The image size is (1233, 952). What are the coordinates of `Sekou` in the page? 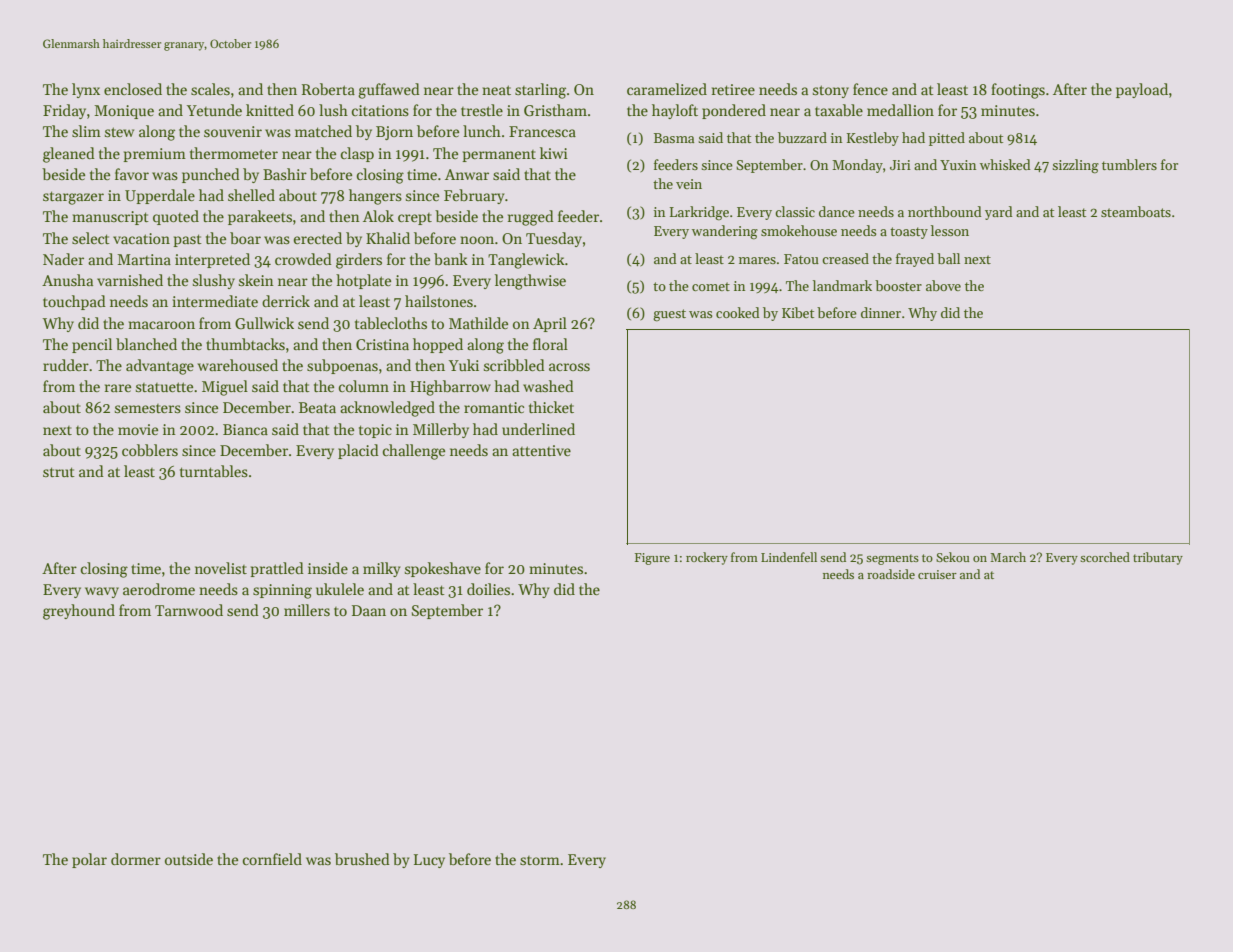 It's located at (952, 557).
